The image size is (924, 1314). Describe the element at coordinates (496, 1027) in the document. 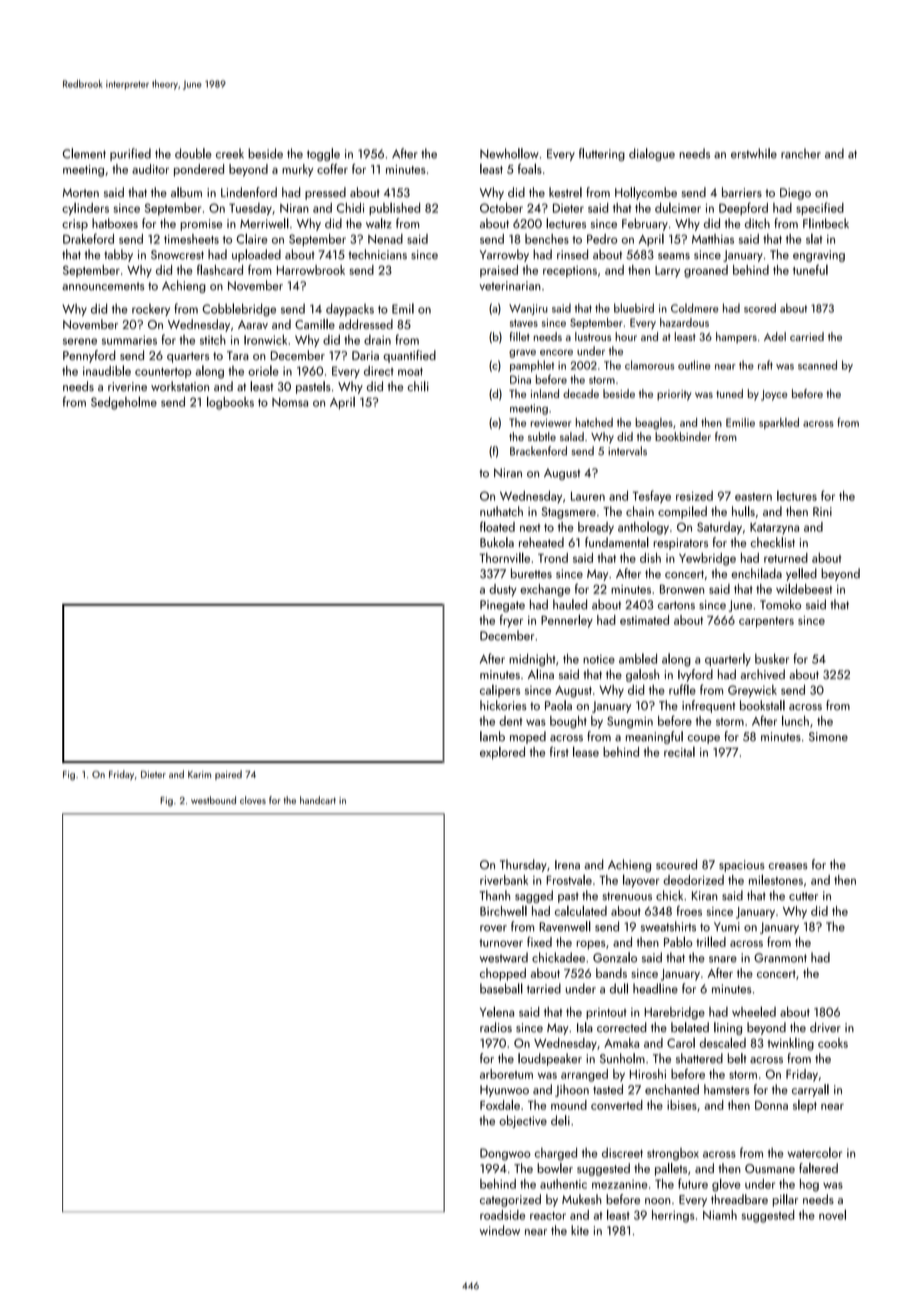

I see `radios` at that location.
